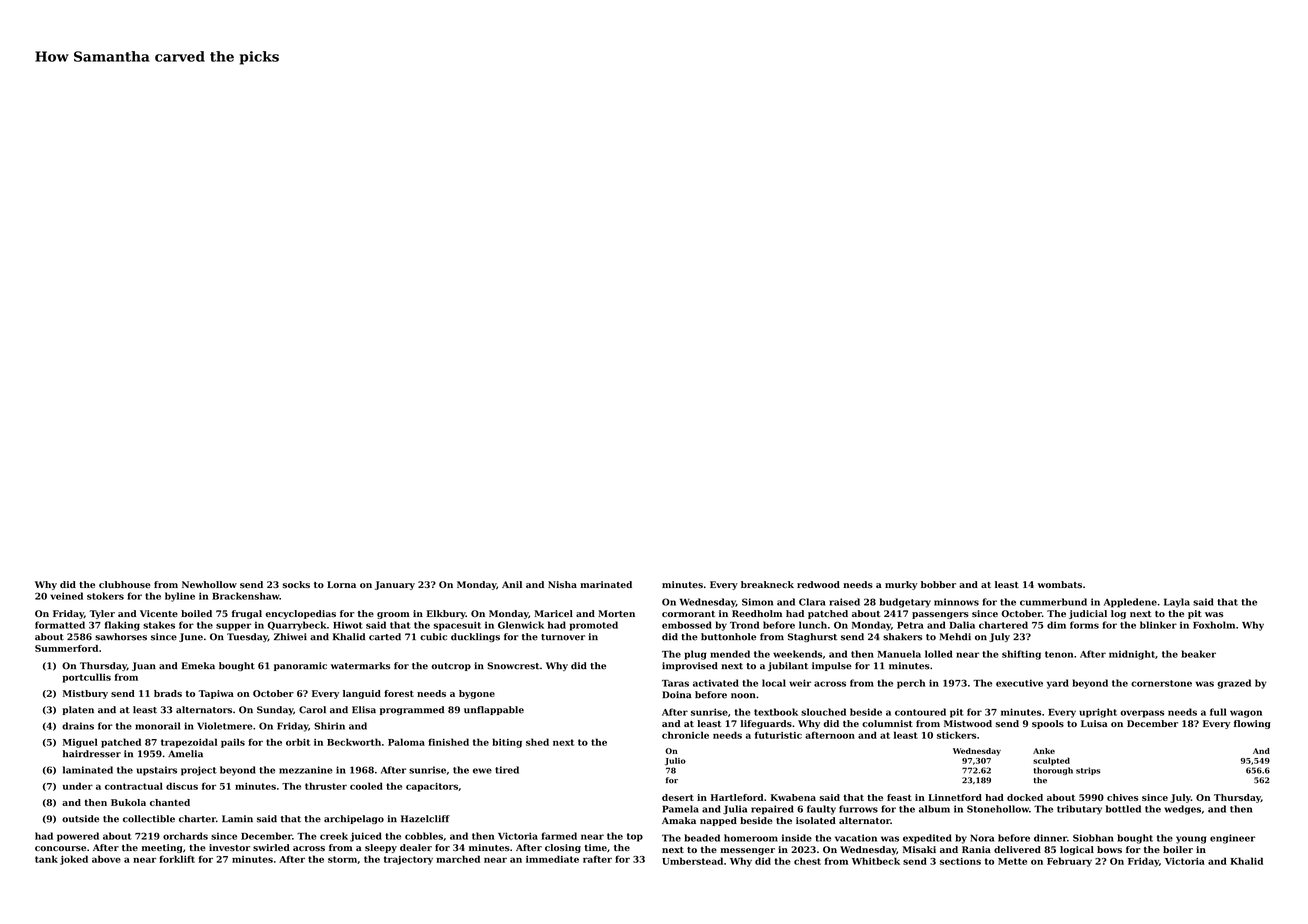 The height and width of the image is (924, 1308). I want to click on Summerford, so click(66, 648).
